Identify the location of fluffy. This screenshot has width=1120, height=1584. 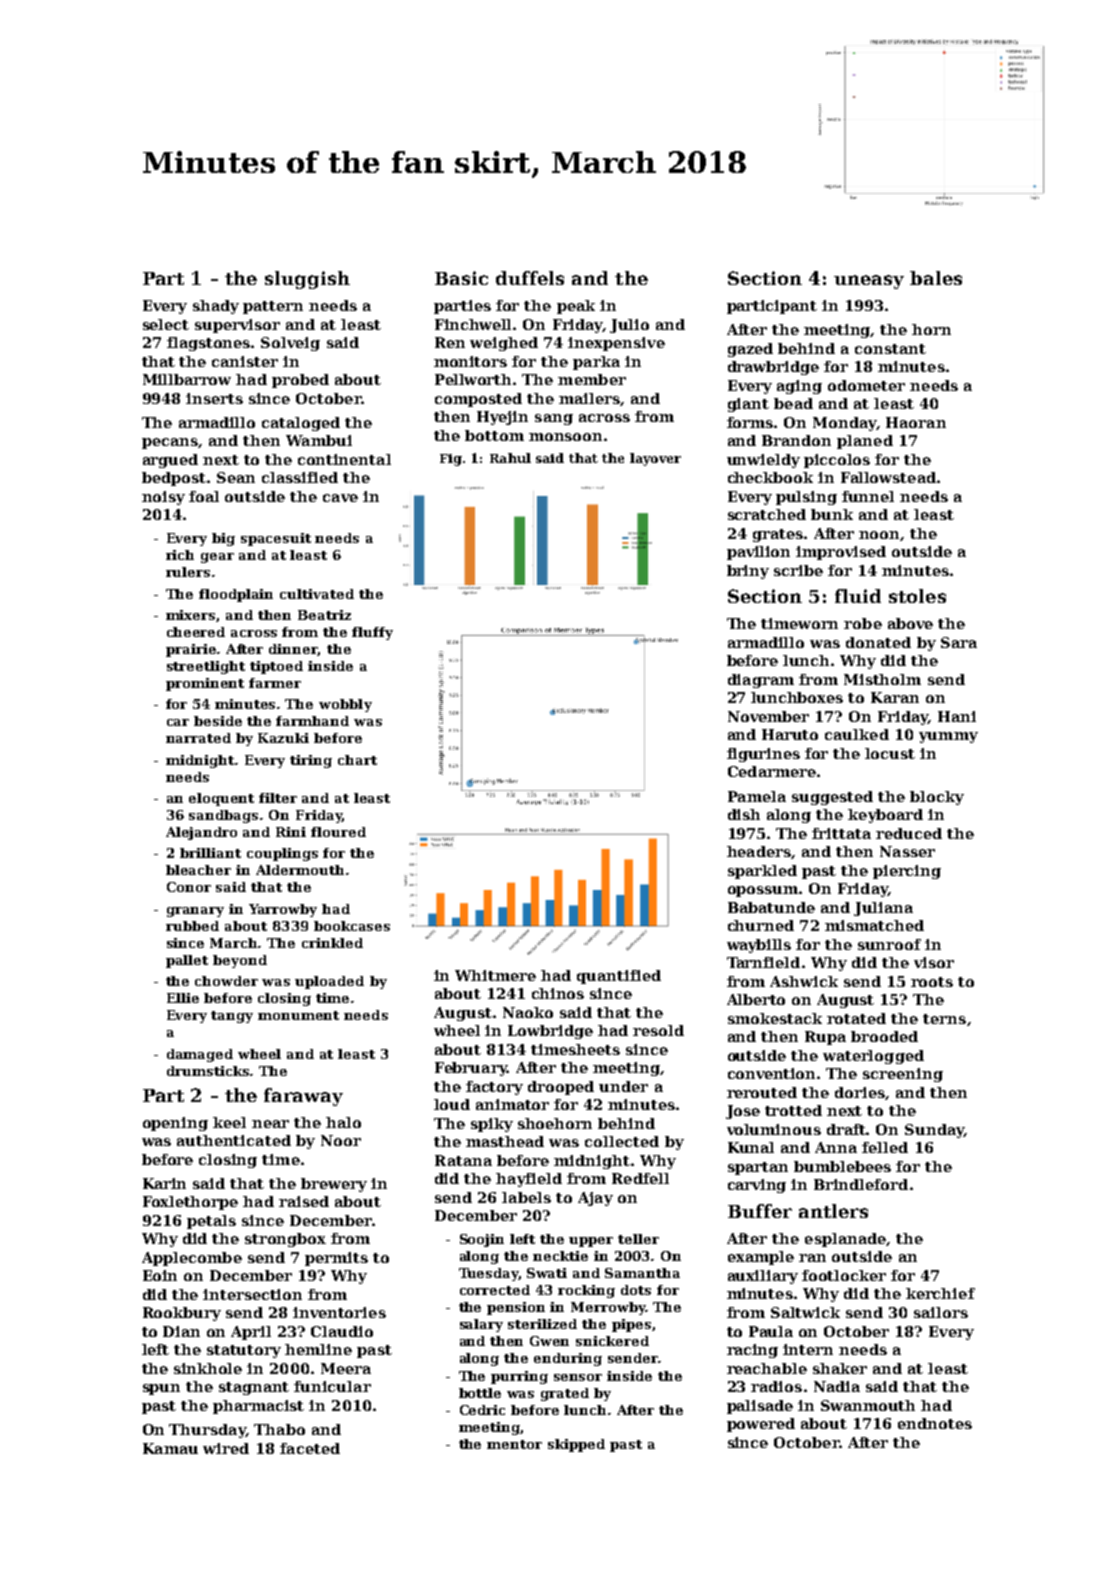
(372, 633).
